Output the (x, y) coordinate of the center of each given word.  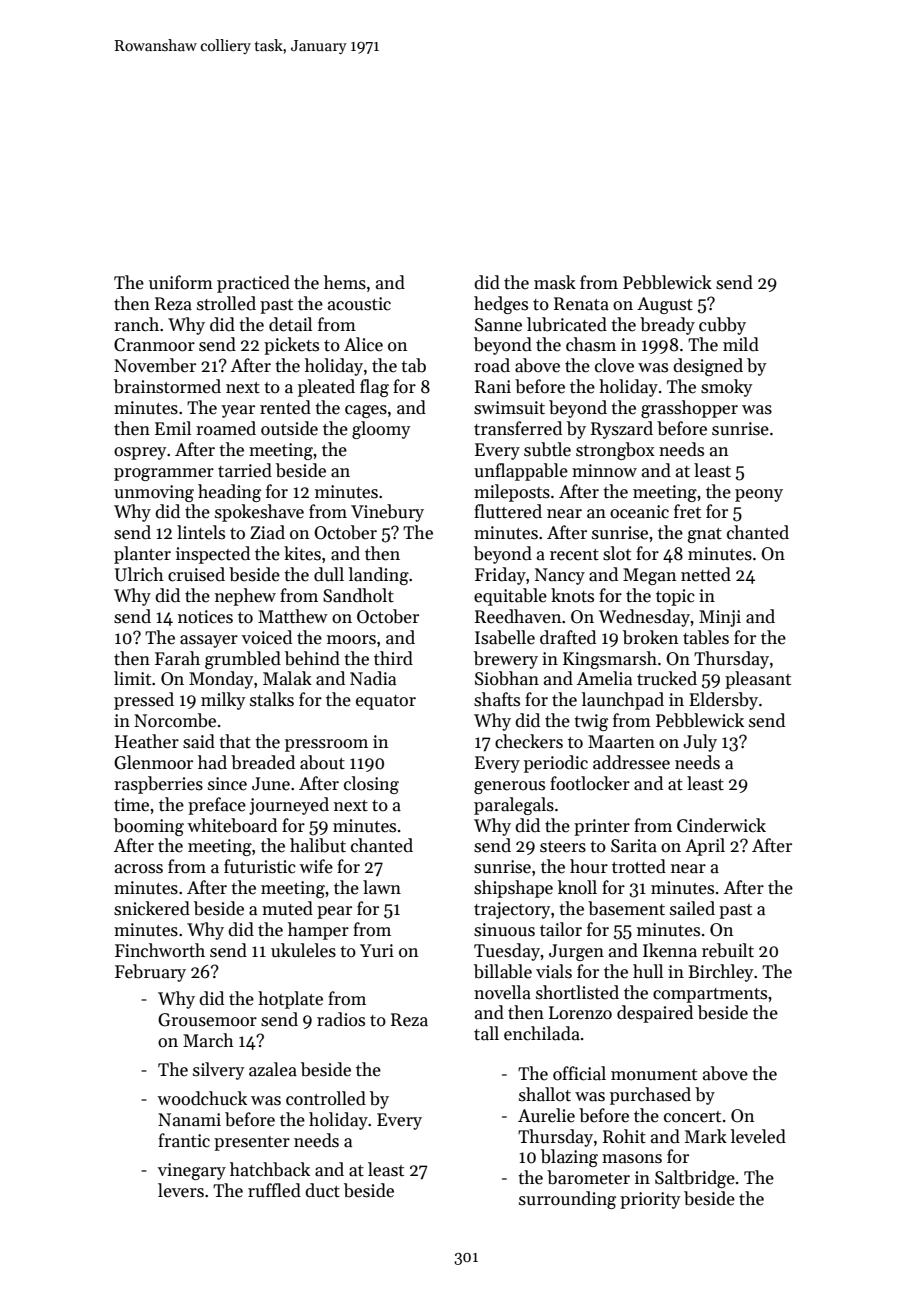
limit (132, 678)
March (208, 1040)
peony (759, 495)
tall (486, 1033)
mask (555, 282)
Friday (500, 576)
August (665, 305)
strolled (226, 303)
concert (692, 1117)
